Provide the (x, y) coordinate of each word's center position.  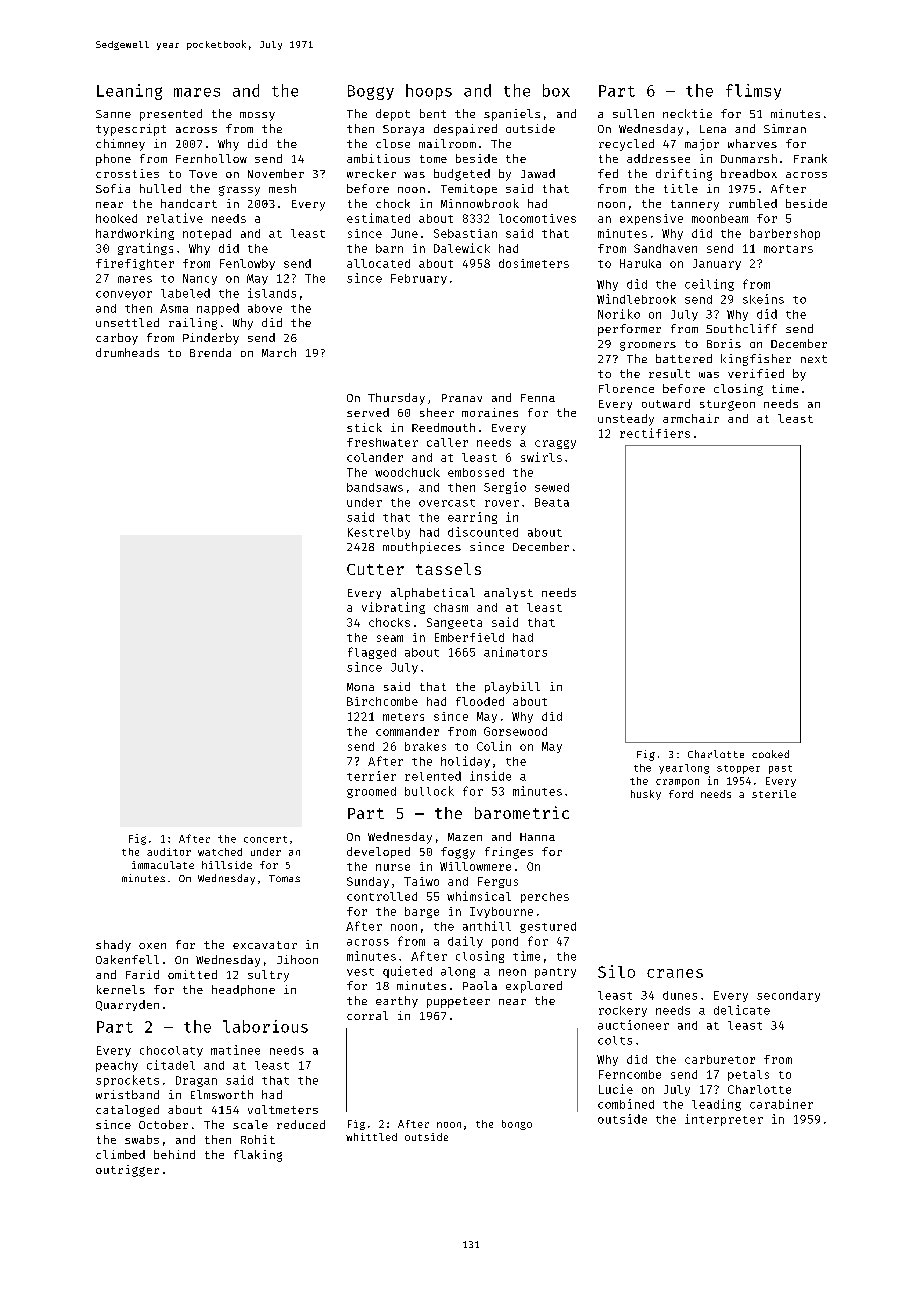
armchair (691, 418)
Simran (785, 128)
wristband (127, 1094)
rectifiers (655, 433)
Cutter (375, 569)
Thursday (396, 399)
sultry (268, 976)
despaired (465, 130)
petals (748, 1075)
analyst (508, 593)
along (458, 972)
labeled (185, 293)
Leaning (129, 92)
